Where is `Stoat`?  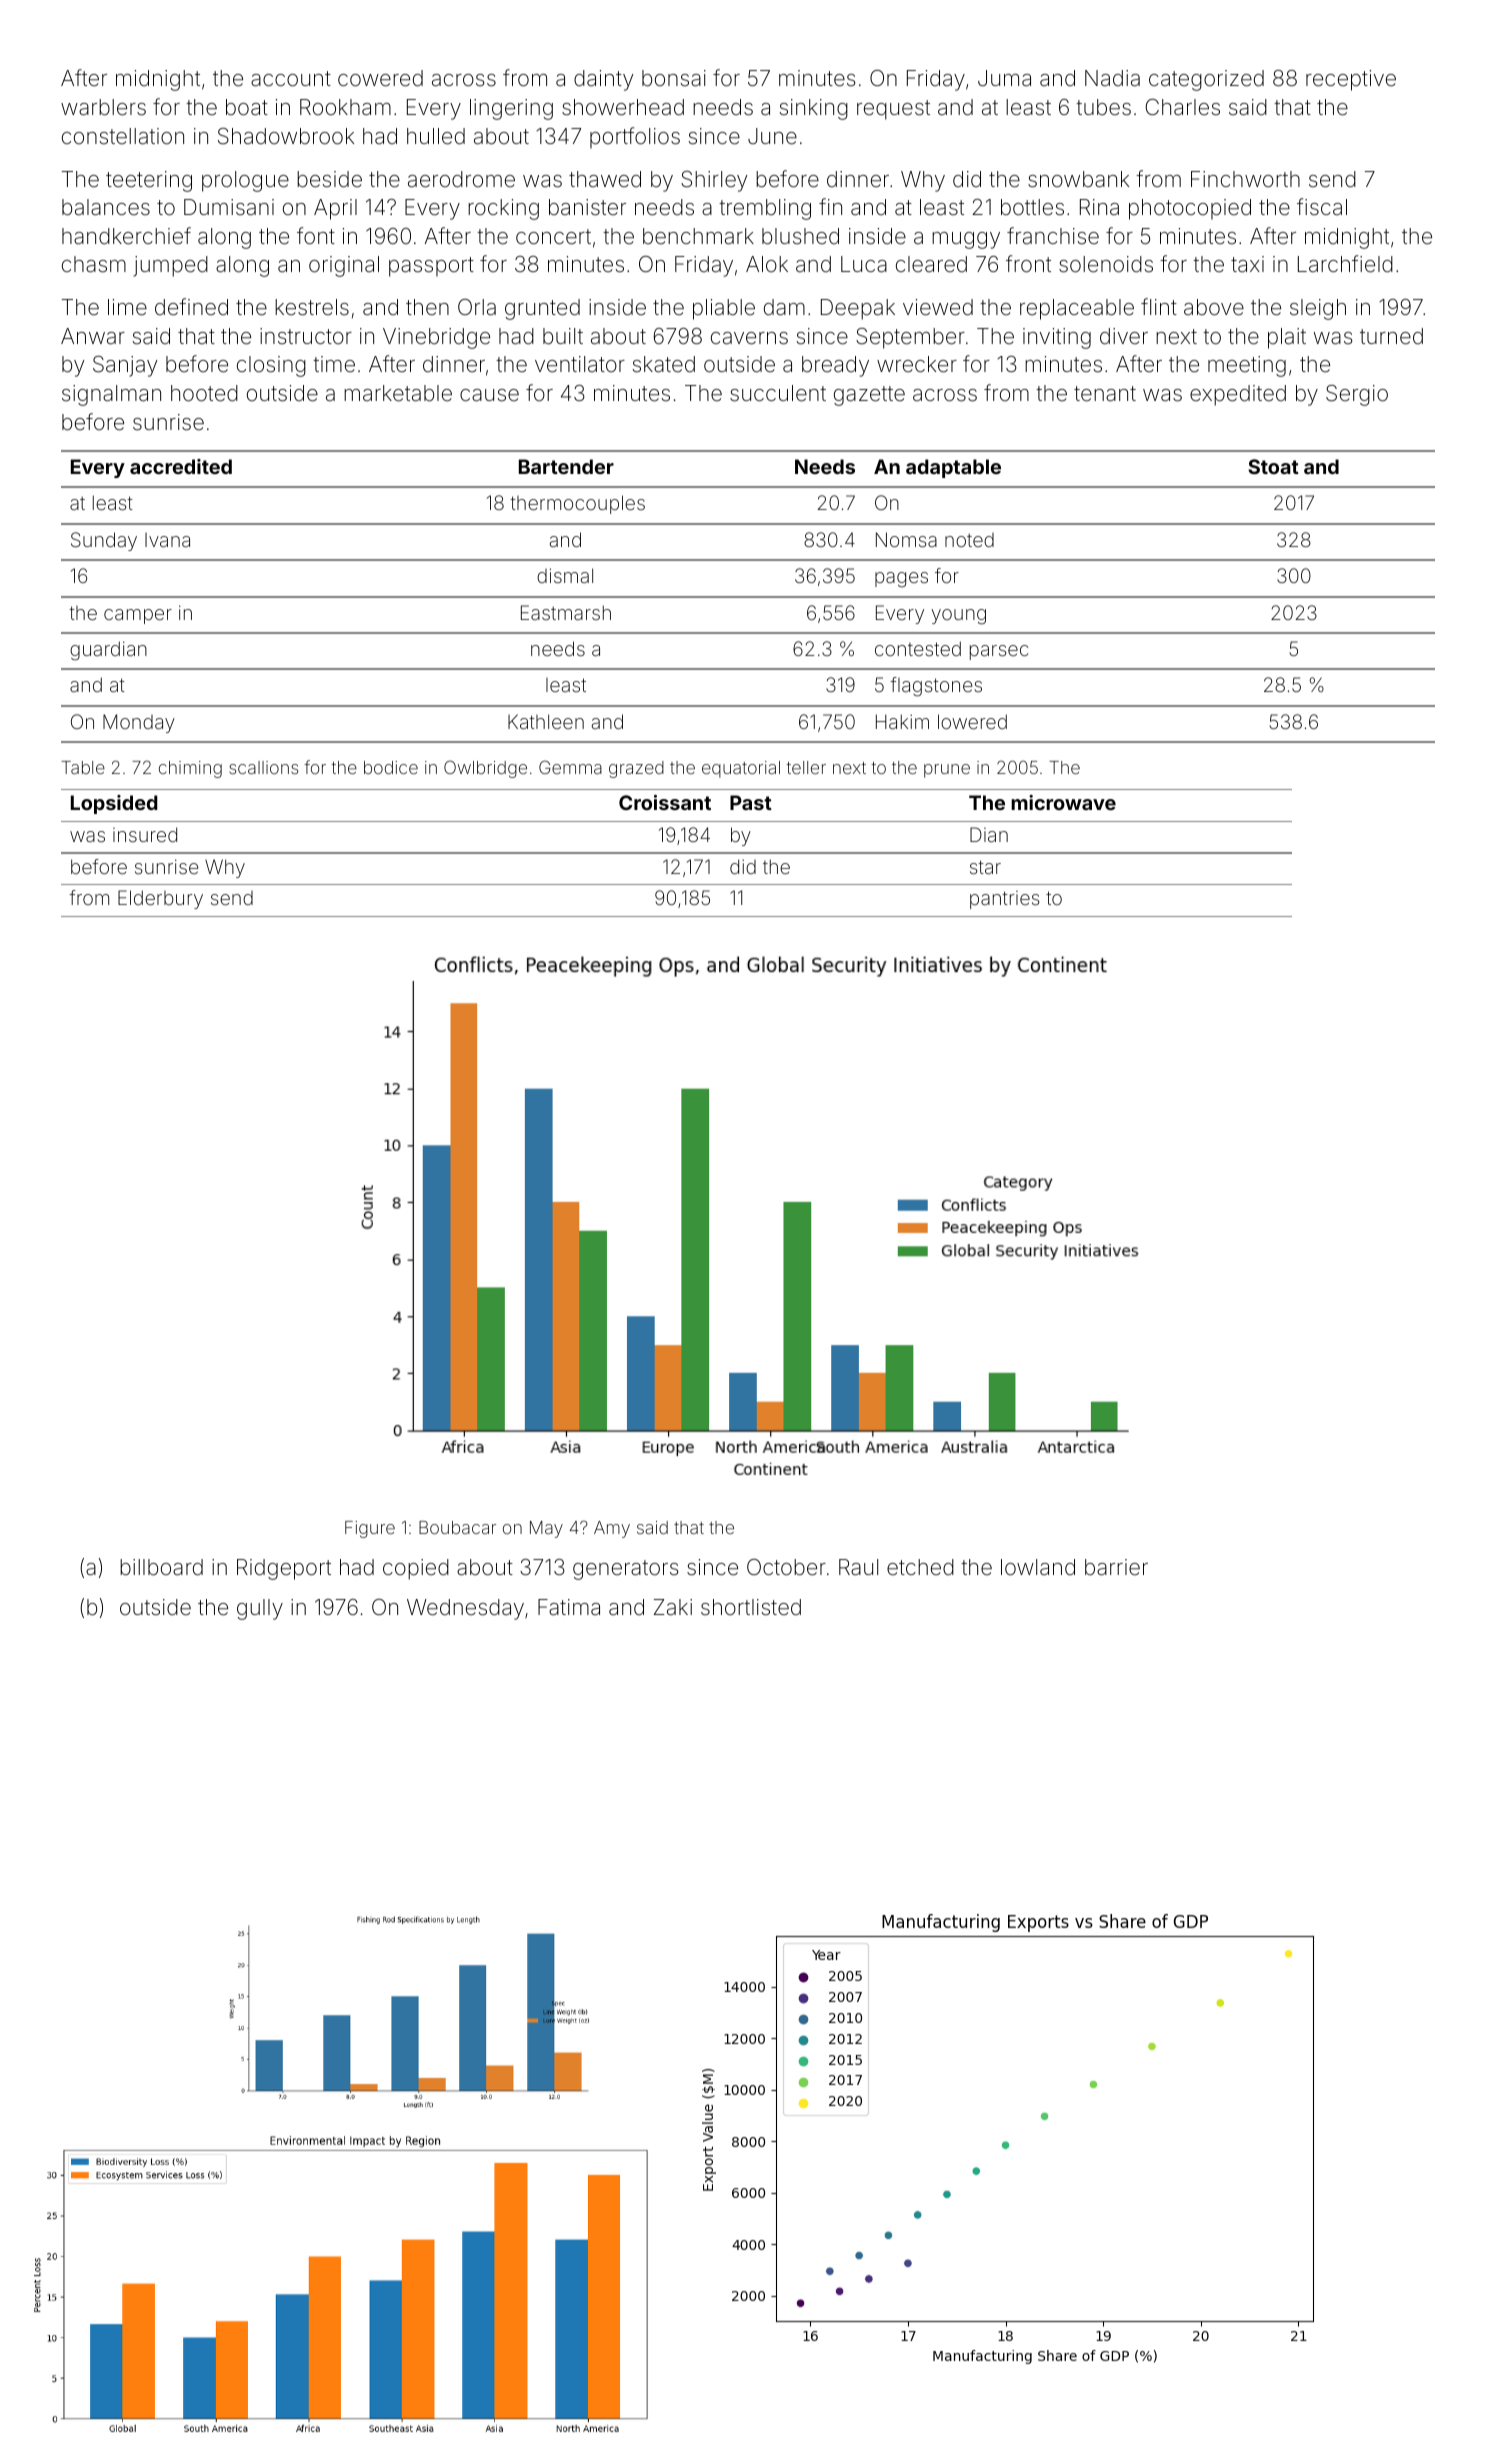 Stoat is located at coordinates (1273, 466).
